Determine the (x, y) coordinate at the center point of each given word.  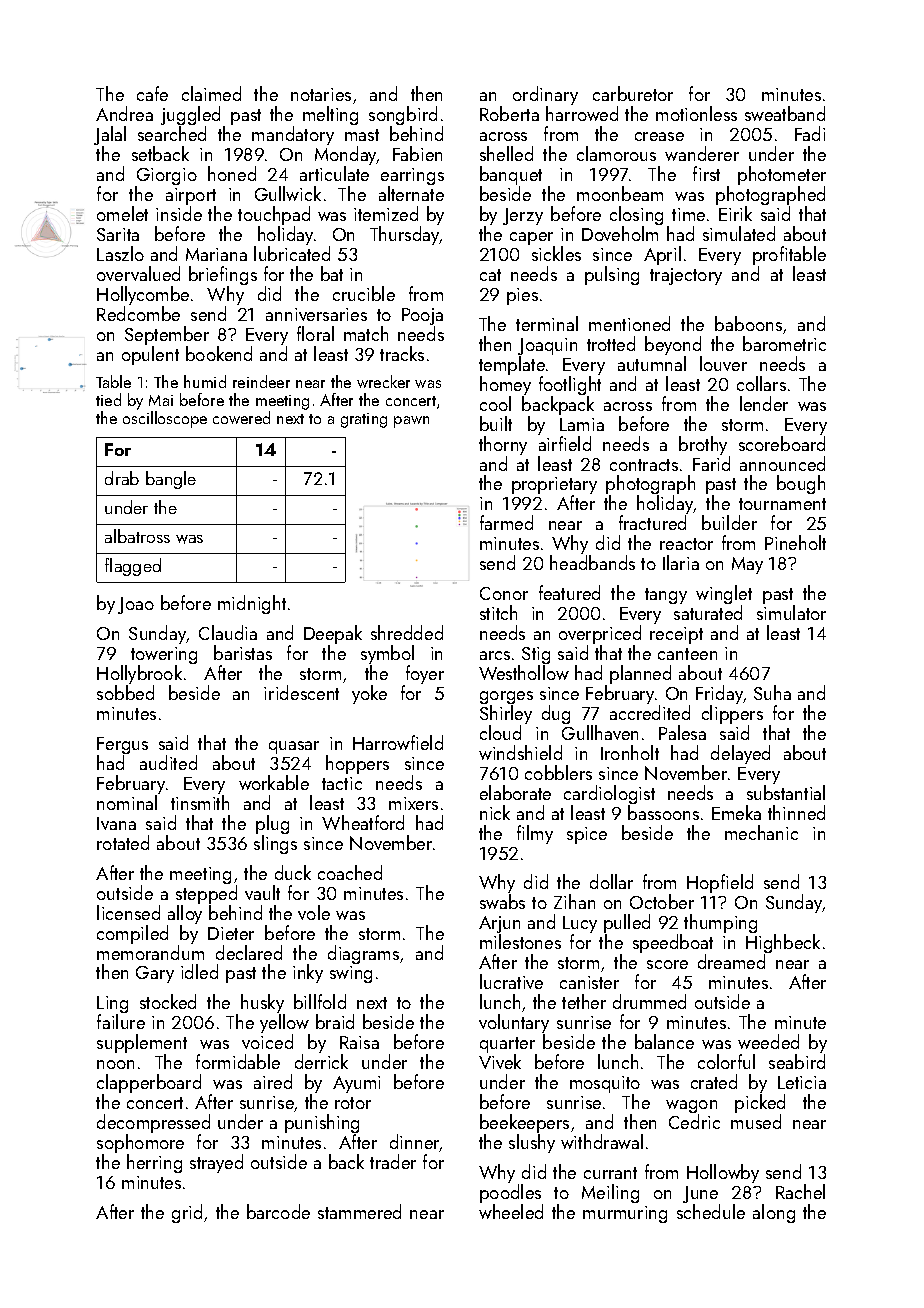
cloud (500, 732)
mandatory (293, 135)
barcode (278, 1211)
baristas (243, 652)
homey (505, 385)
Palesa (682, 732)
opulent (150, 355)
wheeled (511, 1211)
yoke (369, 694)
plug (272, 824)
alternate (411, 194)
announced (782, 463)
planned (640, 674)
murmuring (625, 1214)
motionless (696, 113)
